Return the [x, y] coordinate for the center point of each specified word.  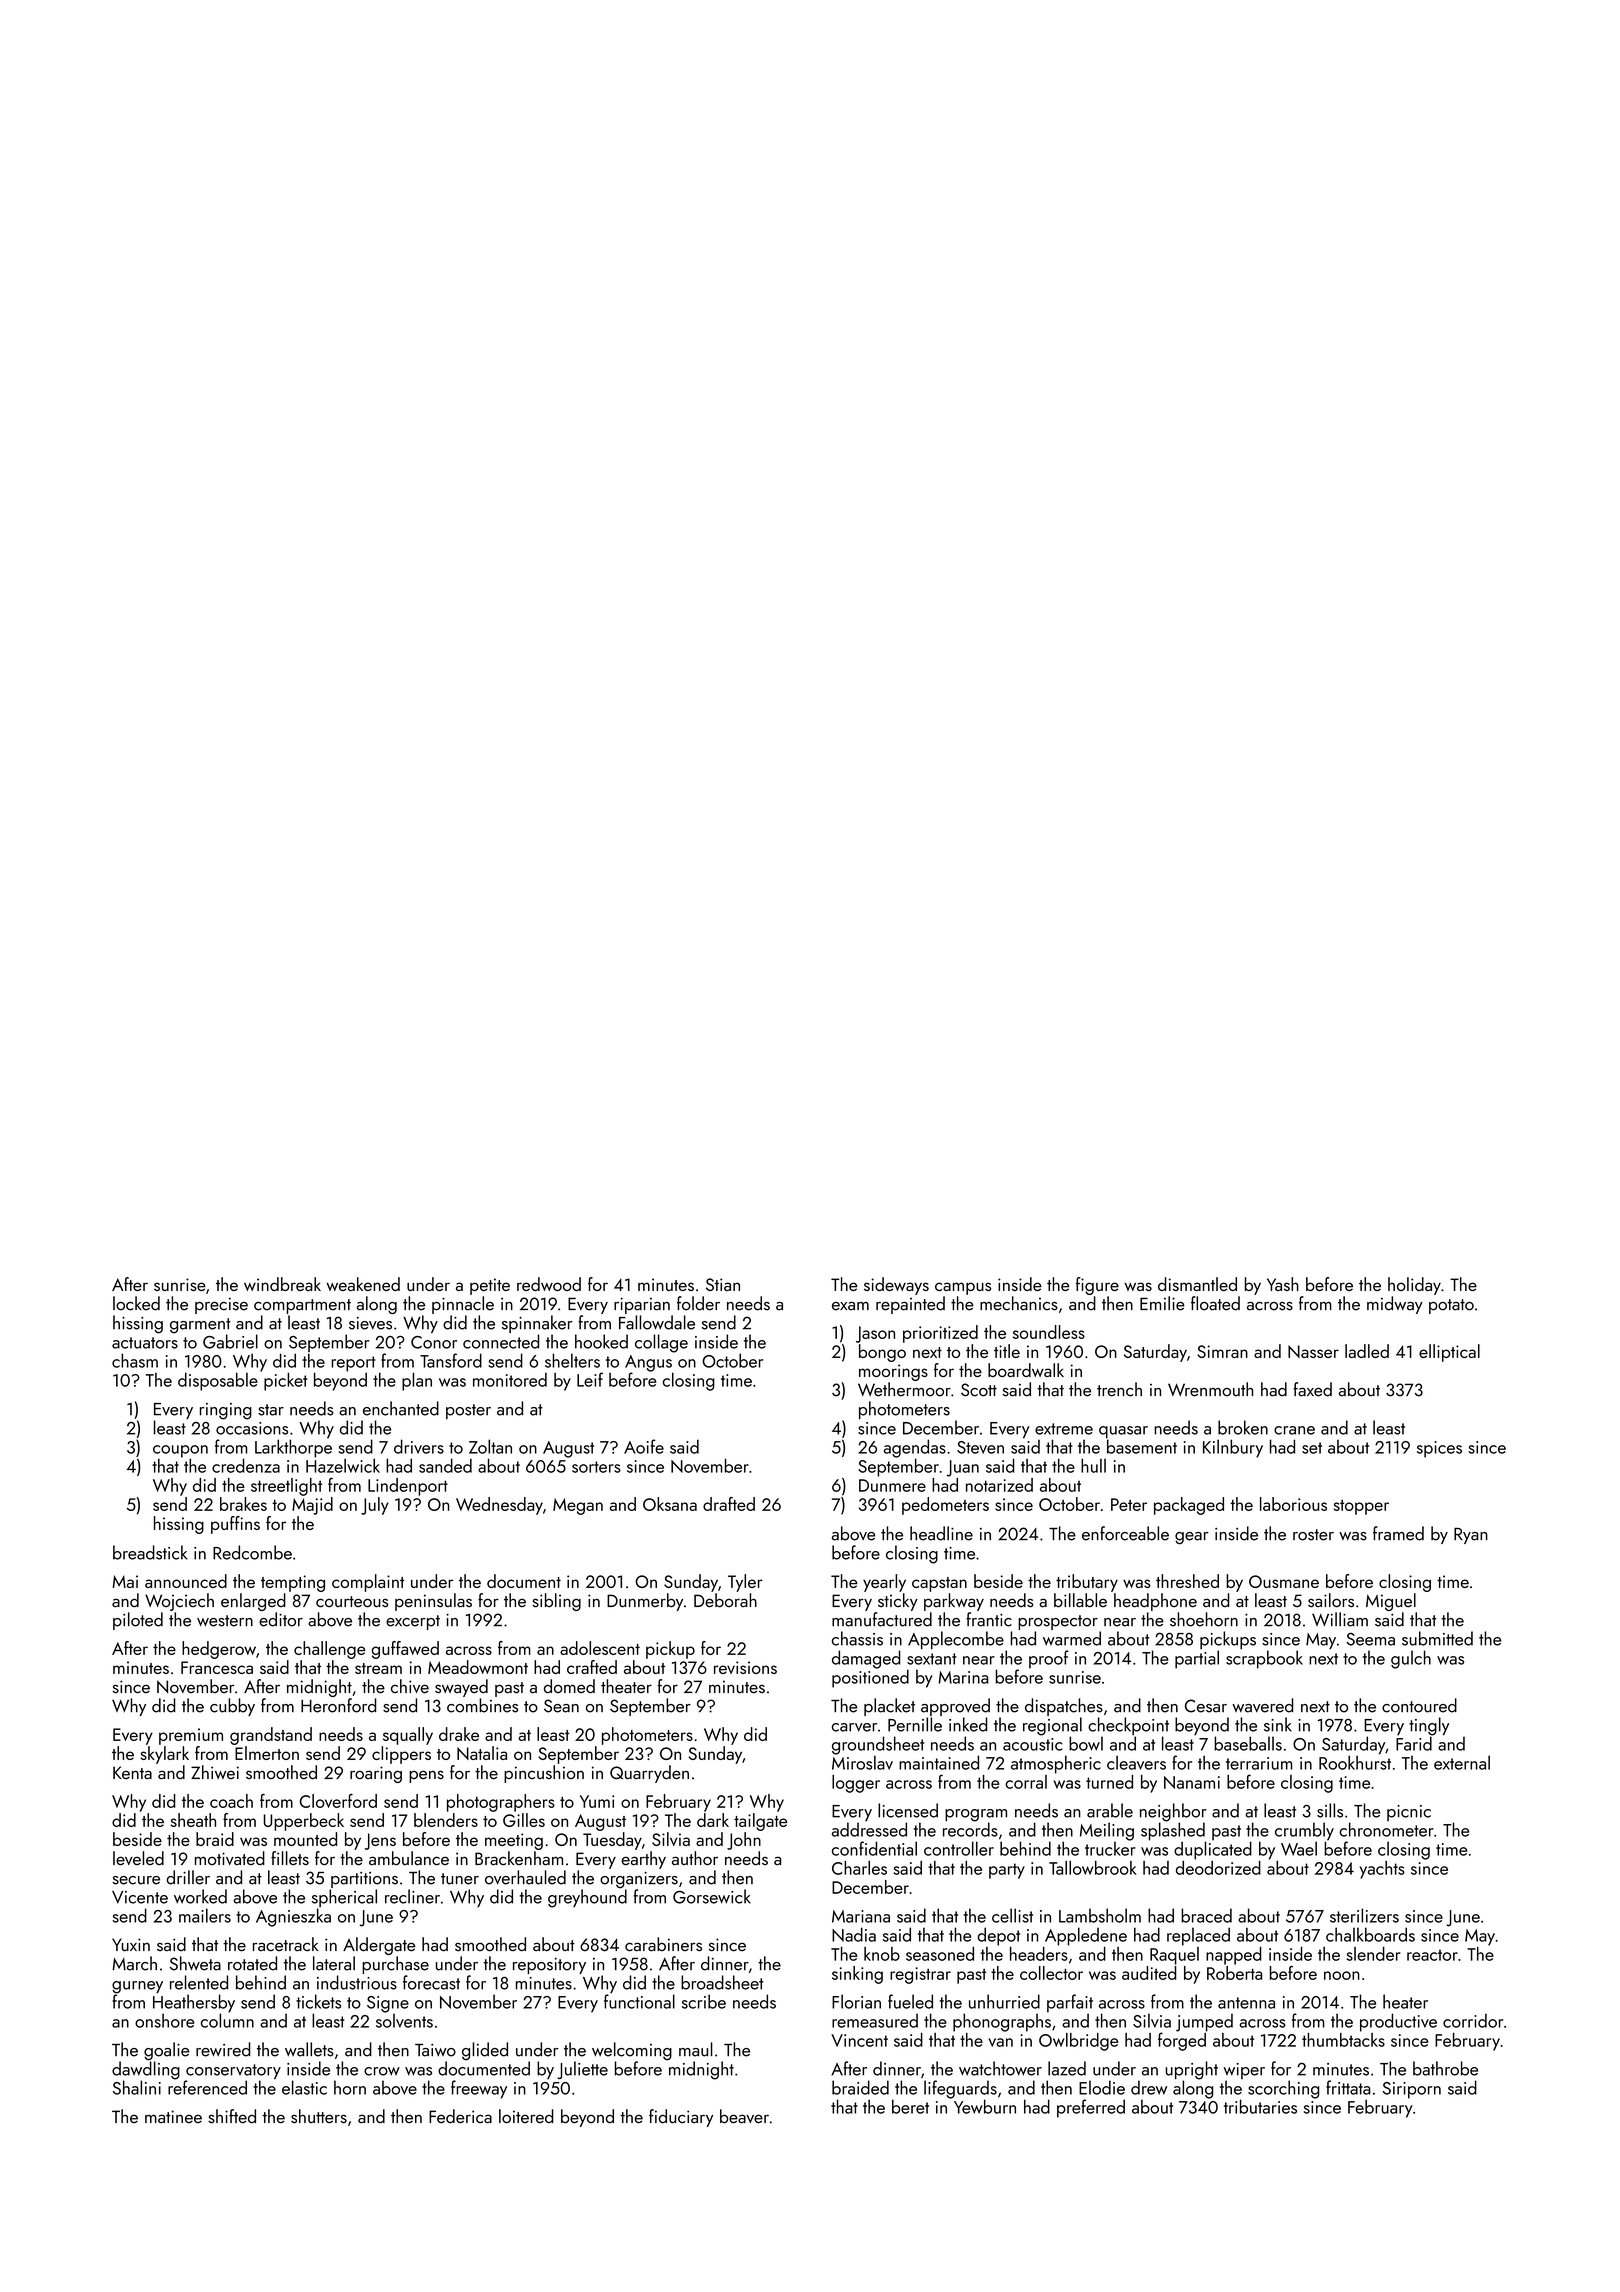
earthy [644, 1860]
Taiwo [435, 2050]
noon [1342, 1975]
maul [696, 2049]
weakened [363, 1284]
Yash [1283, 1284]
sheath [193, 1820]
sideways [896, 1286]
